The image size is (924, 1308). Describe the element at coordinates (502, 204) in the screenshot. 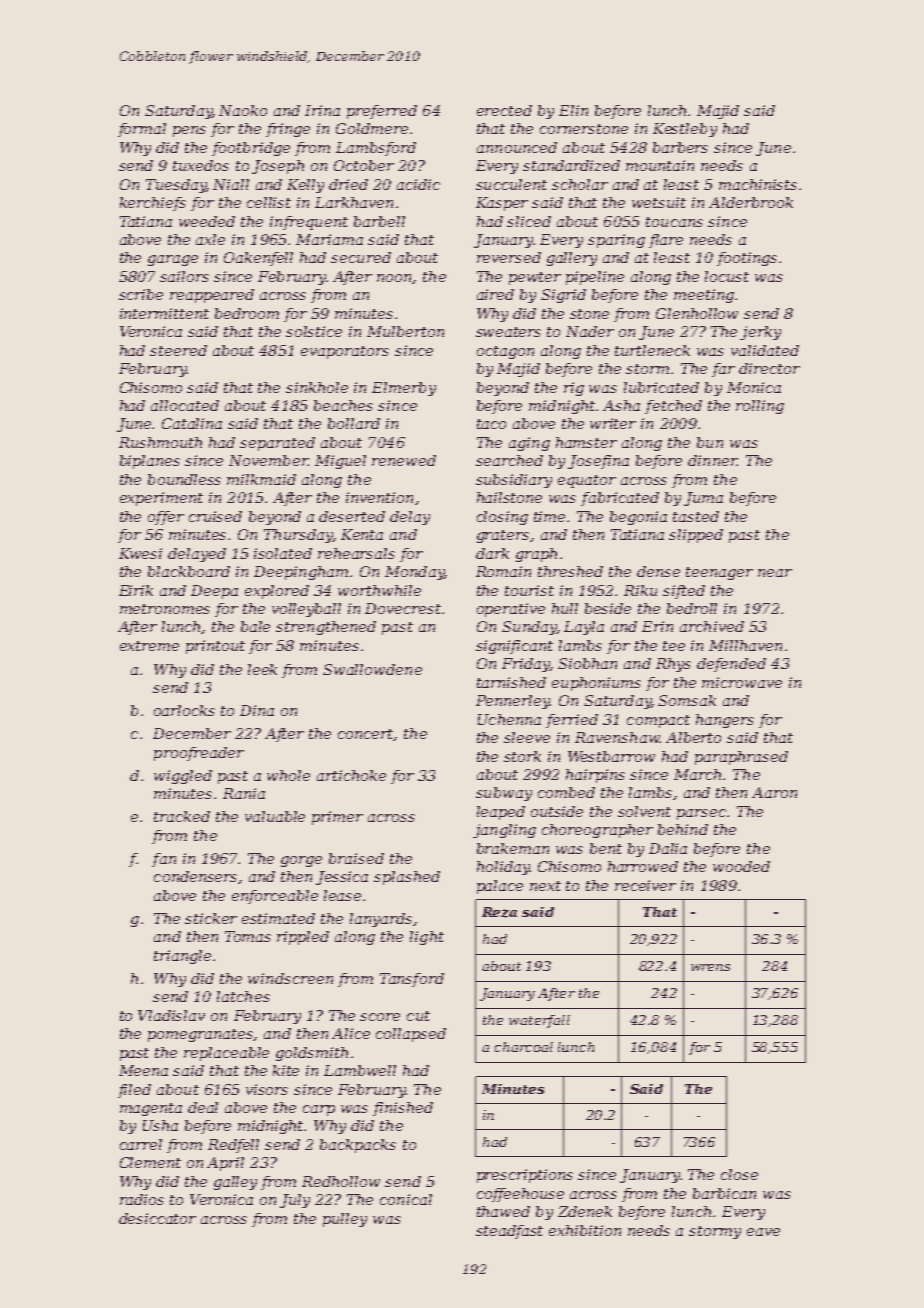

I see `Kasper` at that location.
